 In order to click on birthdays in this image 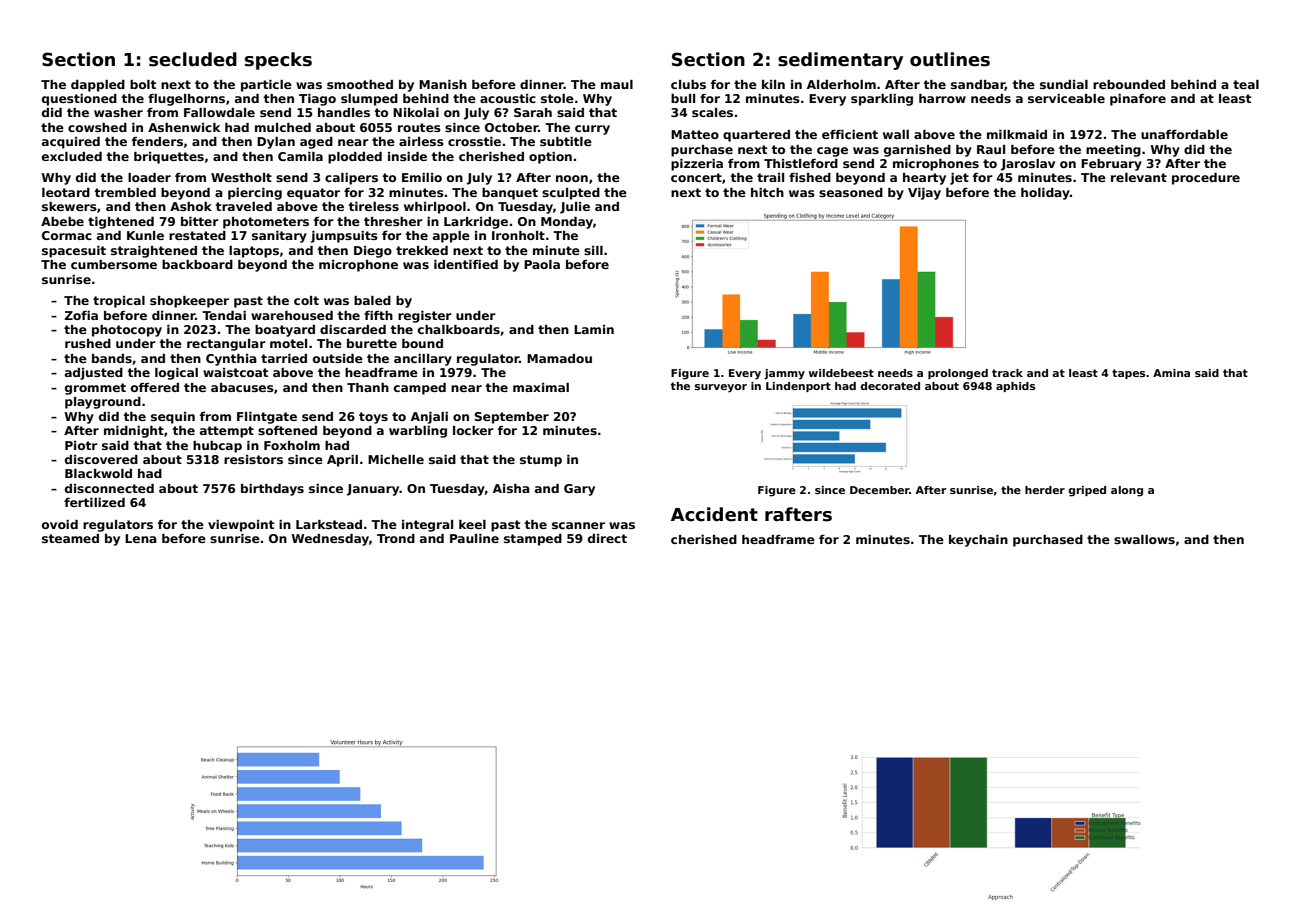, I will do `click(272, 490)`.
